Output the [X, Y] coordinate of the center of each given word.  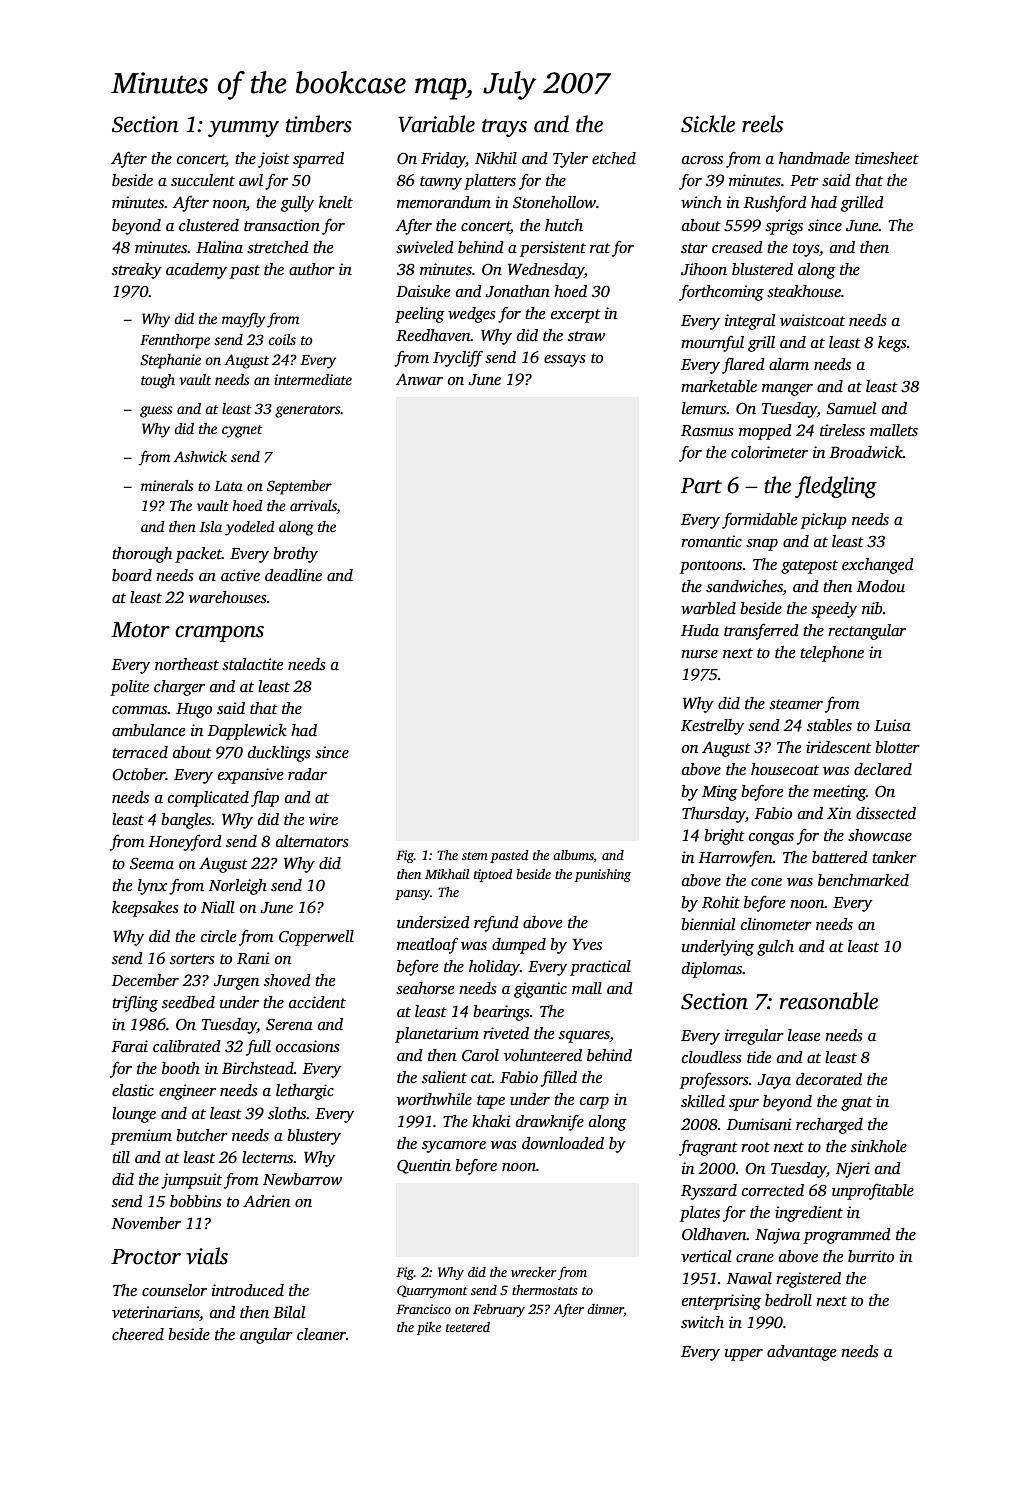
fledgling [836, 487]
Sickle [708, 124]
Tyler [570, 160]
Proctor [146, 1257]
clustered [209, 225]
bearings [501, 1013]
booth [181, 1068]
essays [565, 361]
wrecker [533, 1272]
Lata [228, 486]
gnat [856, 1104]
